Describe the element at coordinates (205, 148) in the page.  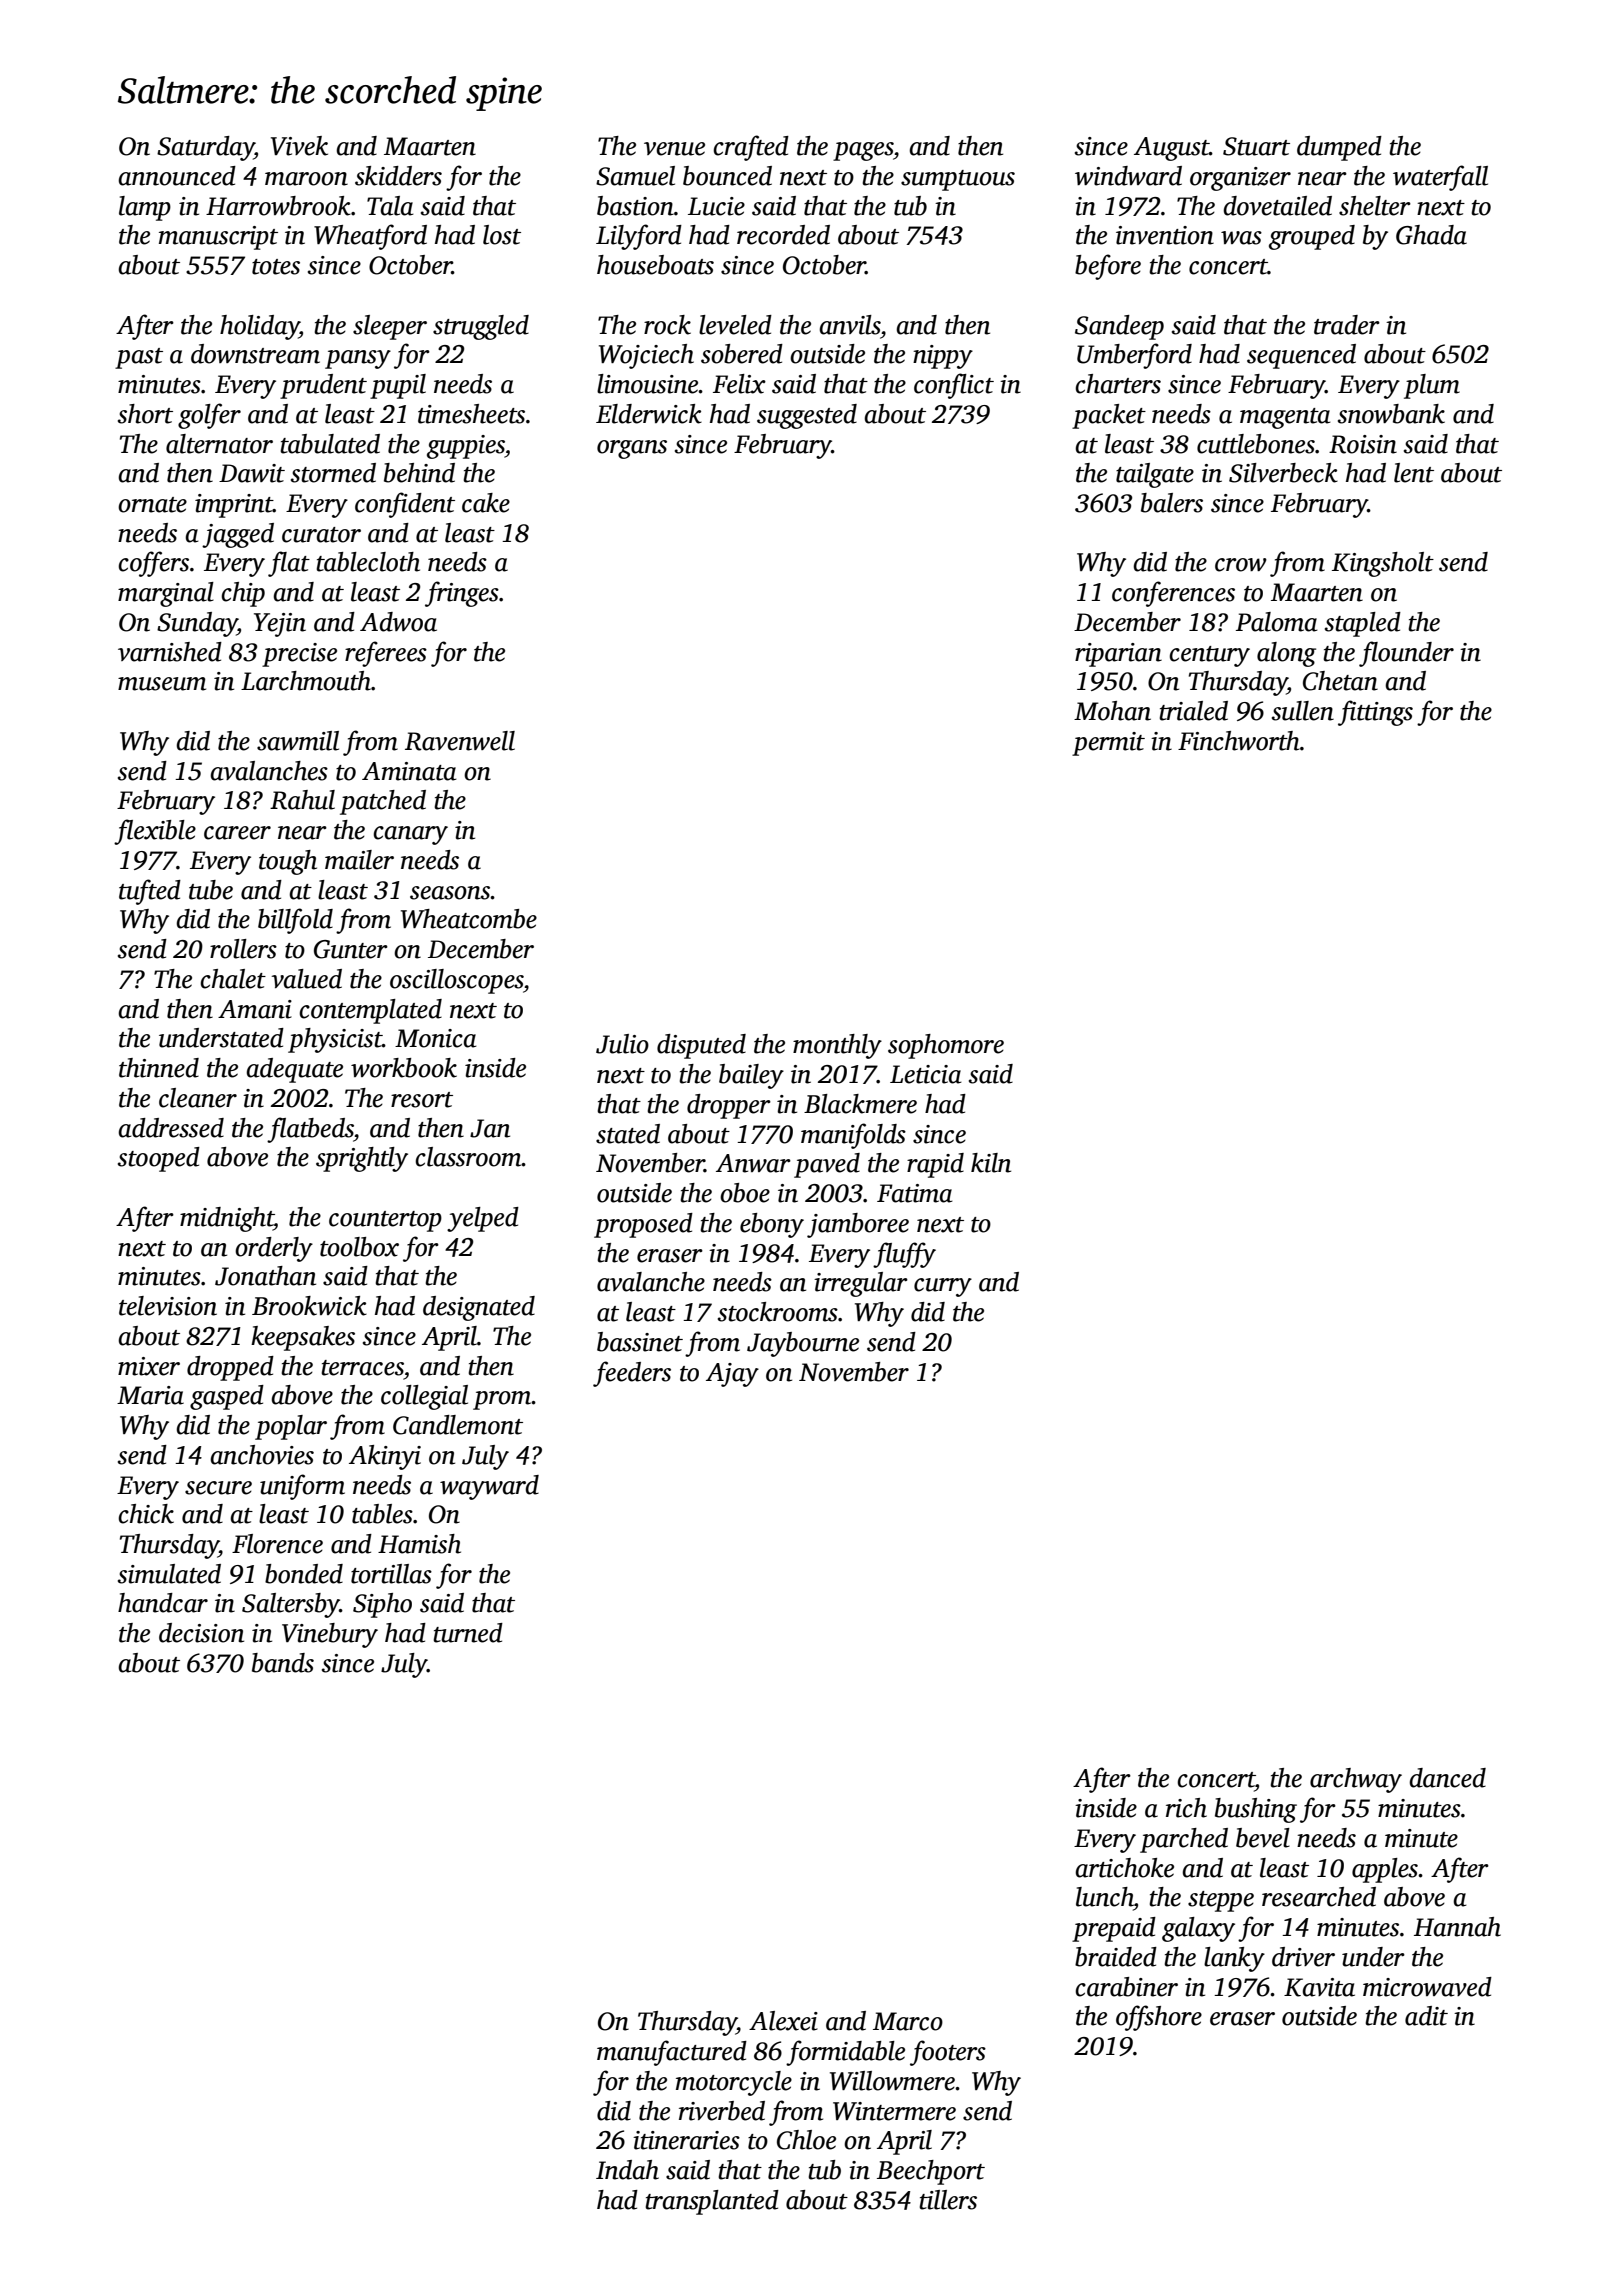
I see `Saturday` at that location.
